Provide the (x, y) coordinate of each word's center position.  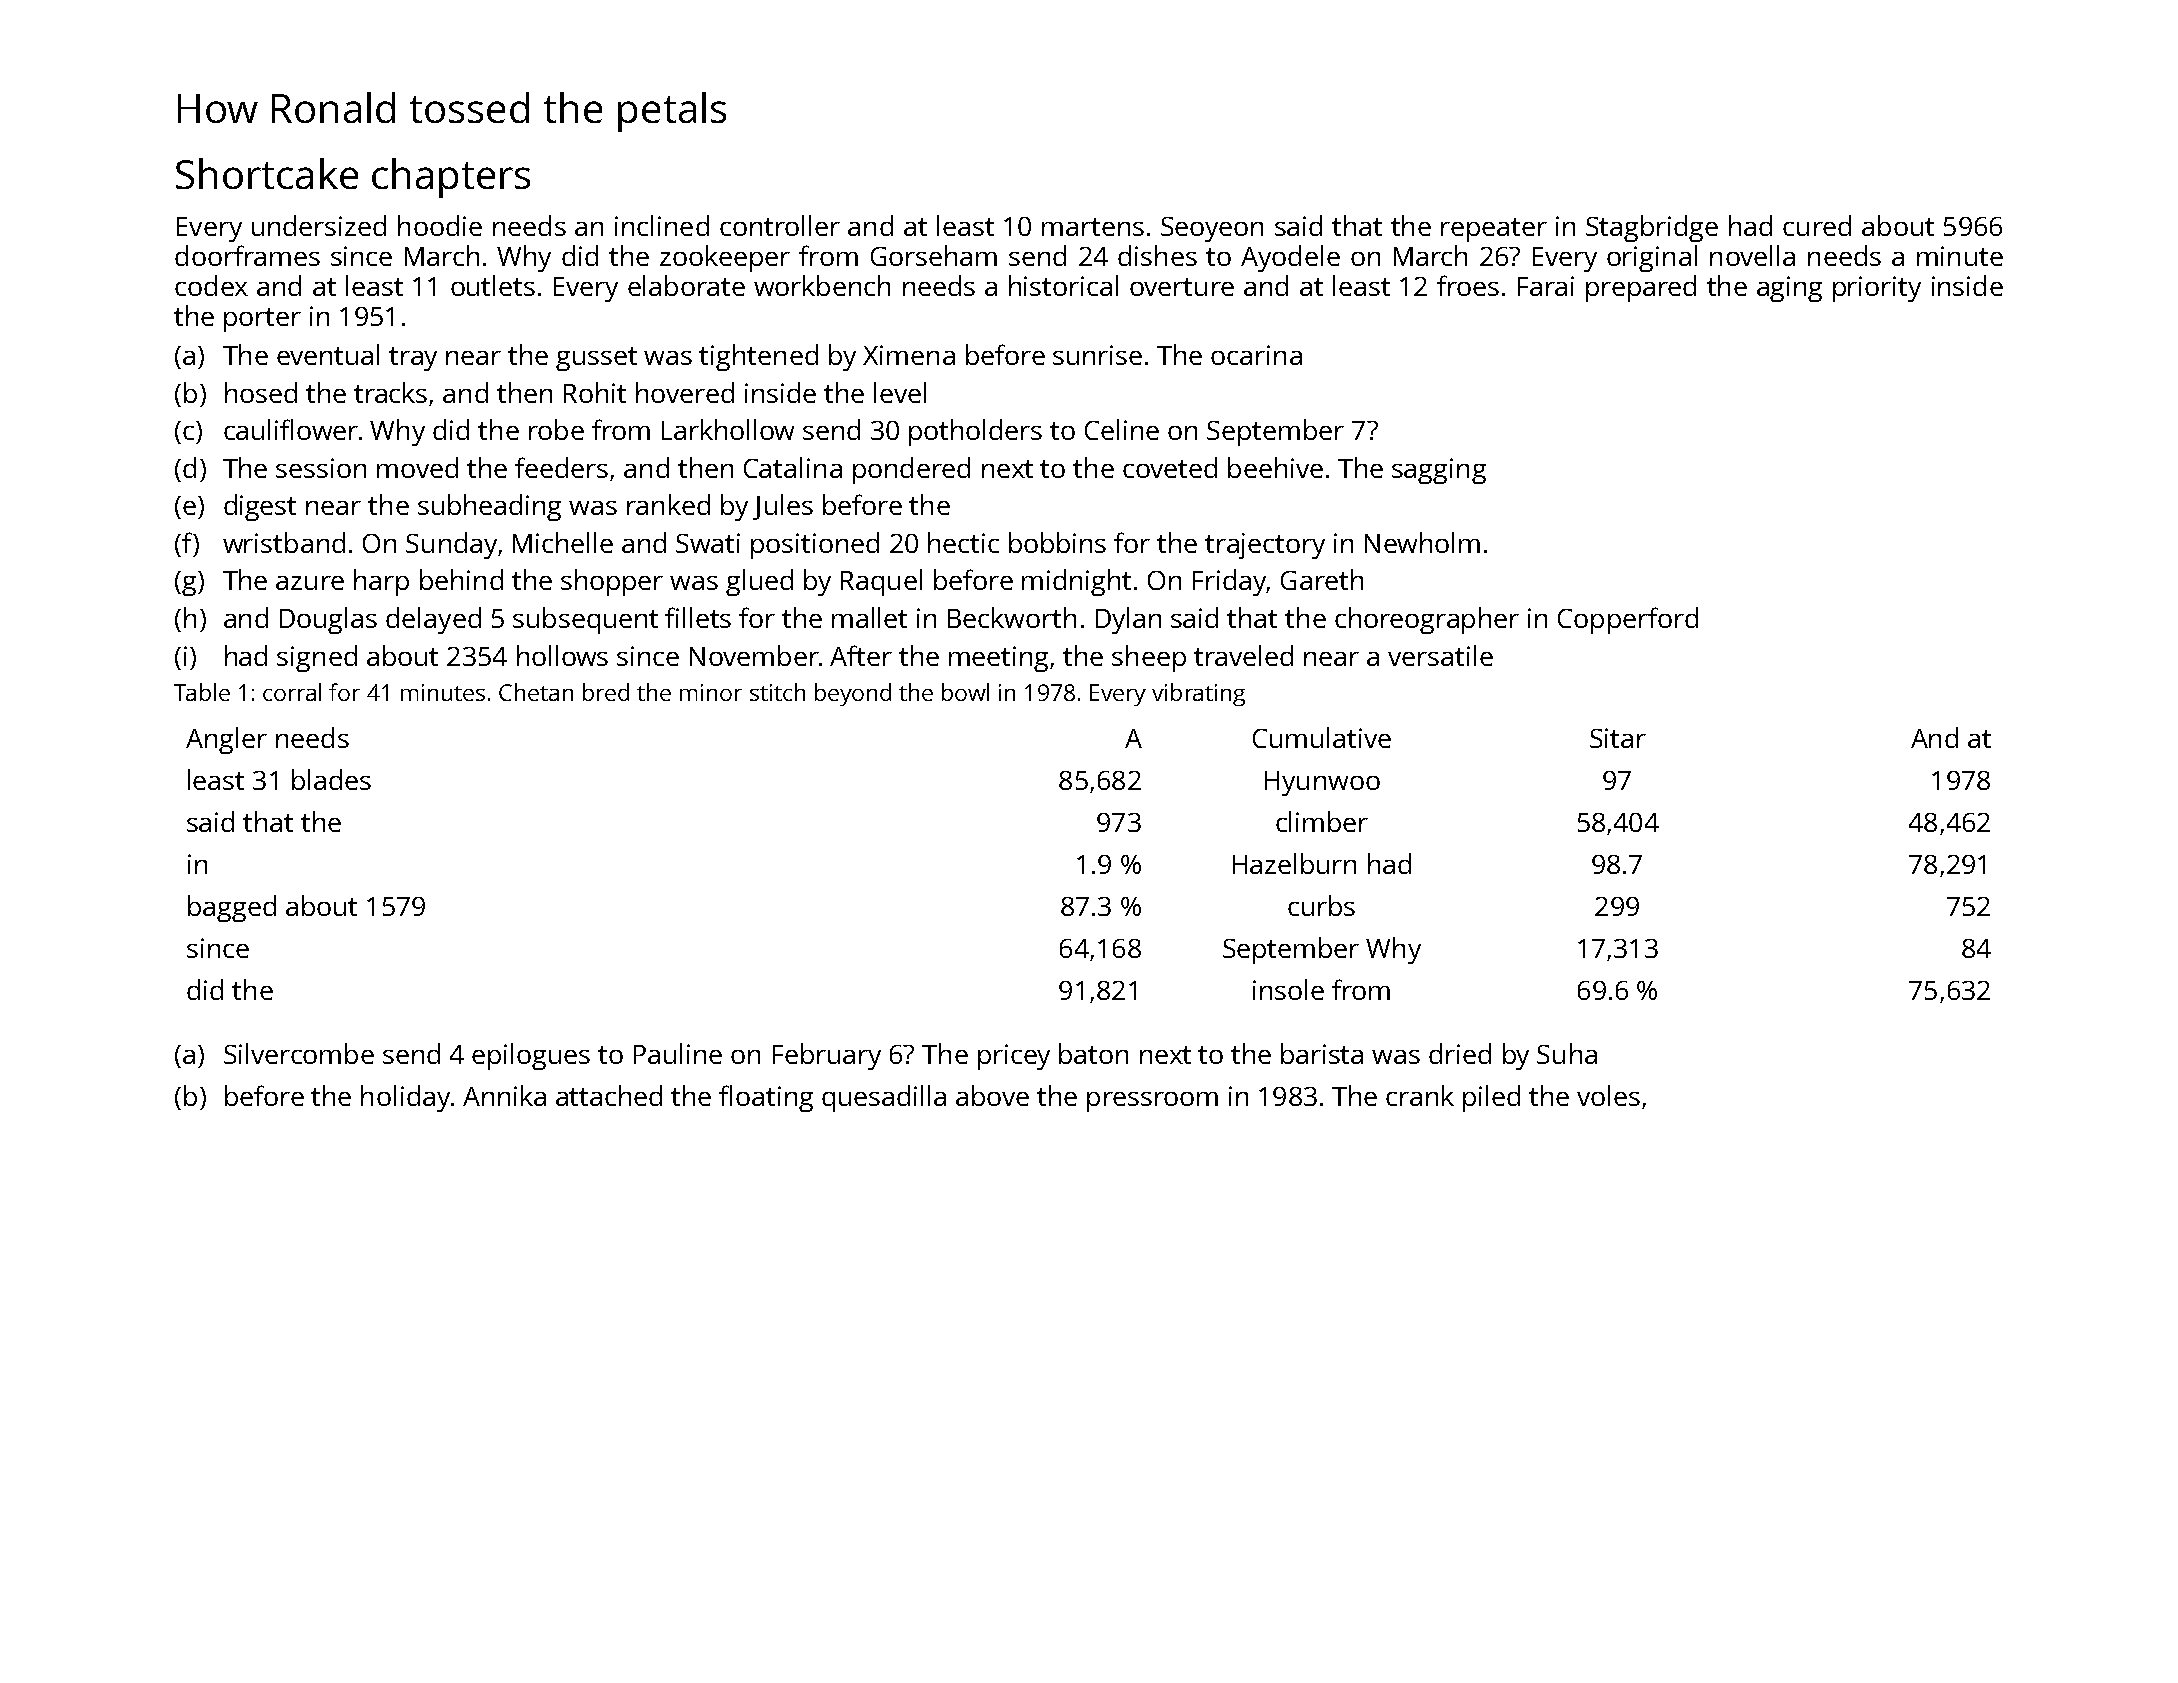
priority (1877, 289)
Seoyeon (1212, 229)
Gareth (1322, 579)
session (321, 468)
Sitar (1618, 738)
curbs (1321, 905)
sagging (1439, 471)
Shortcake (267, 173)
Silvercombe (299, 1053)
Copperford (1628, 620)
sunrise (1097, 355)
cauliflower (291, 429)
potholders (975, 432)
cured (1817, 225)
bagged (232, 908)
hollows (562, 655)
